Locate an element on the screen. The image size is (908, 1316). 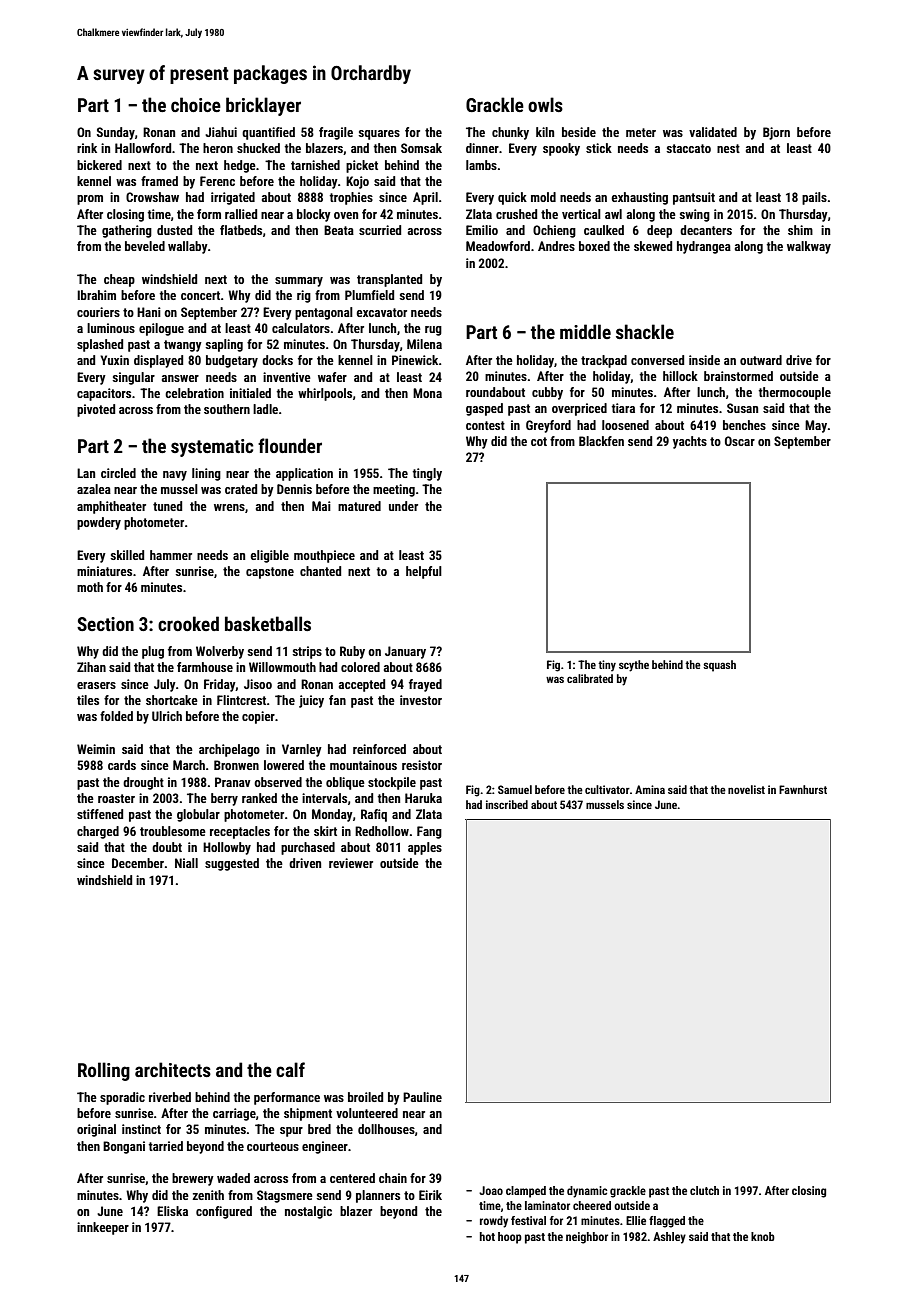
squares is located at coordinates (379, 135).
